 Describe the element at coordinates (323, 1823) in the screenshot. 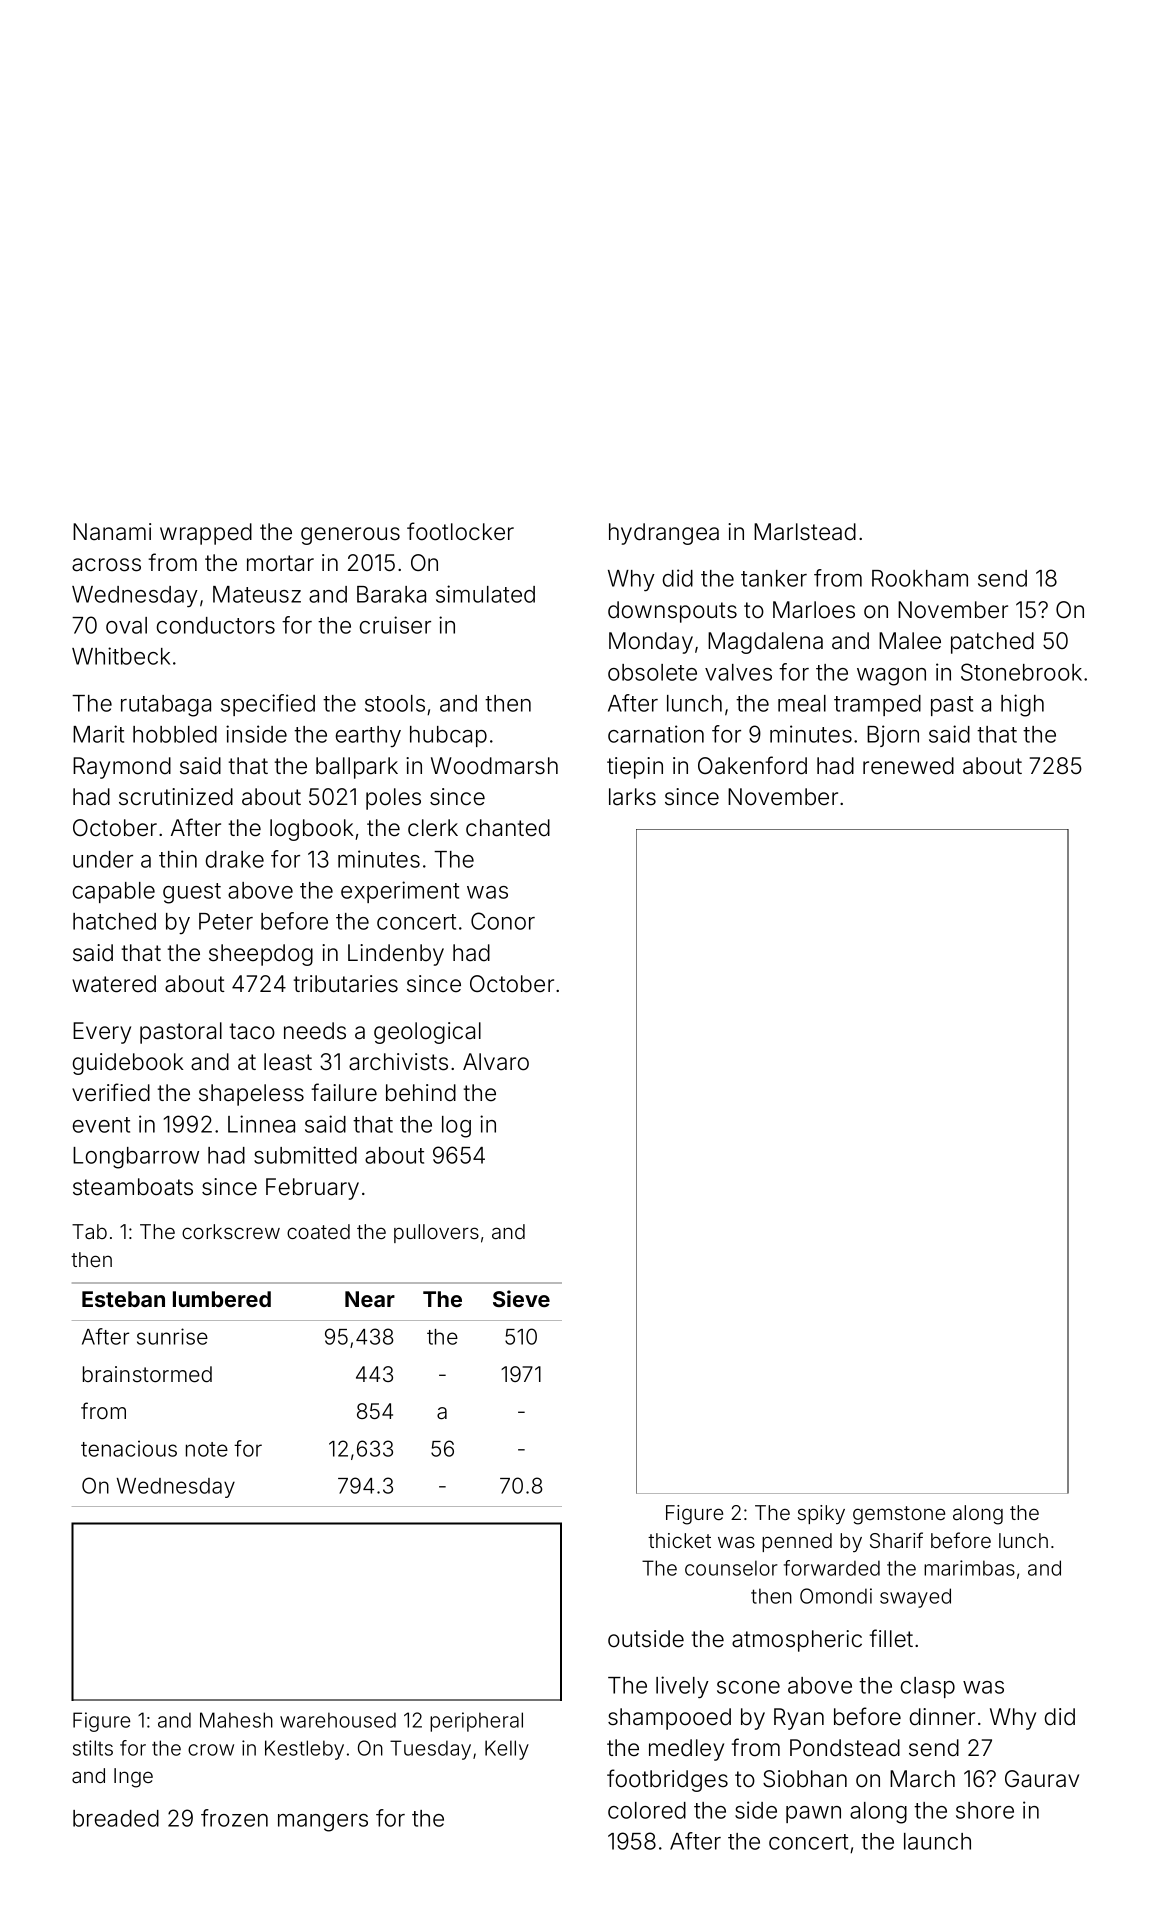

I see `mangers` at that location.
